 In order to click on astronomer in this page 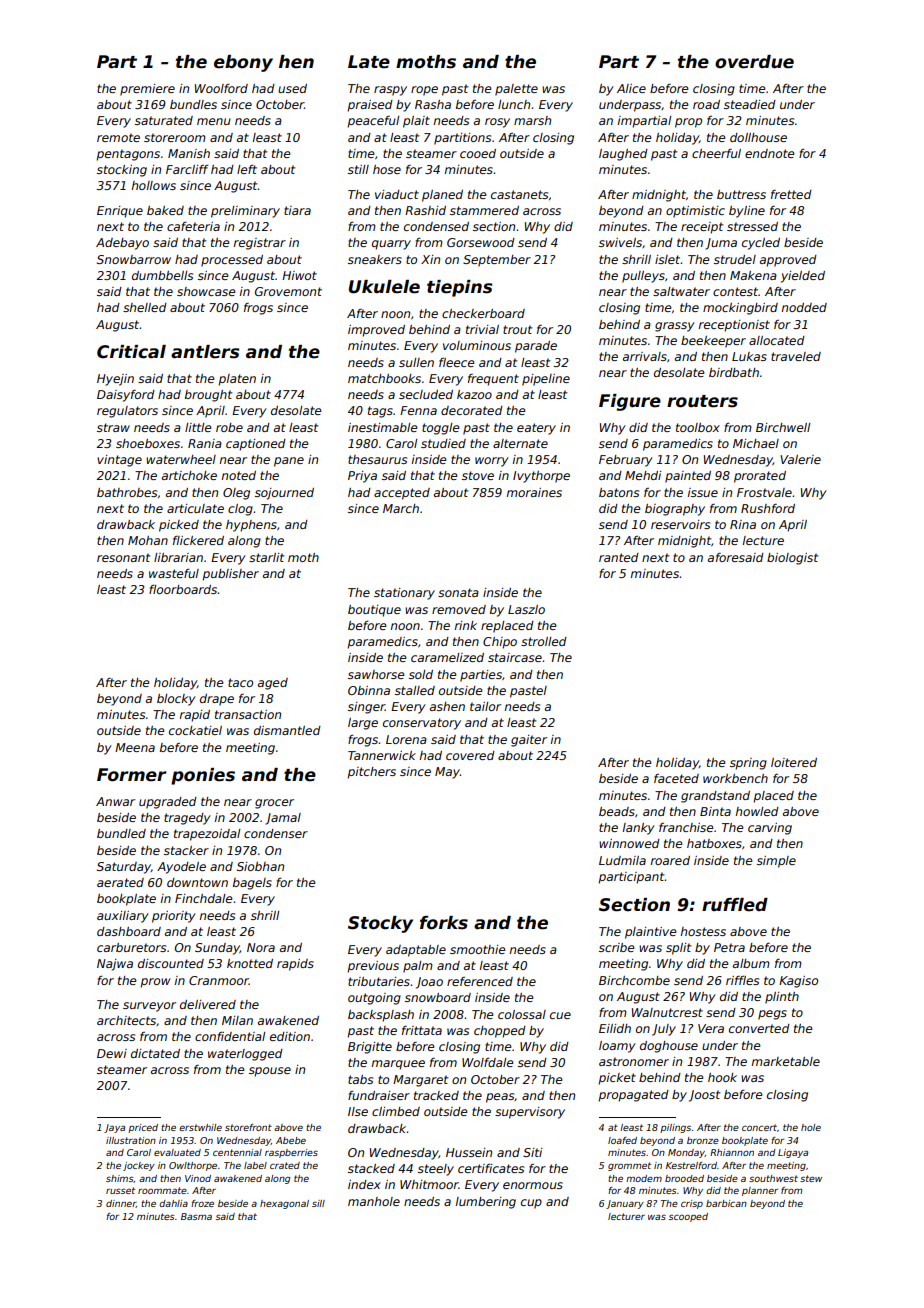, I will do `click(634, 1061)`.
